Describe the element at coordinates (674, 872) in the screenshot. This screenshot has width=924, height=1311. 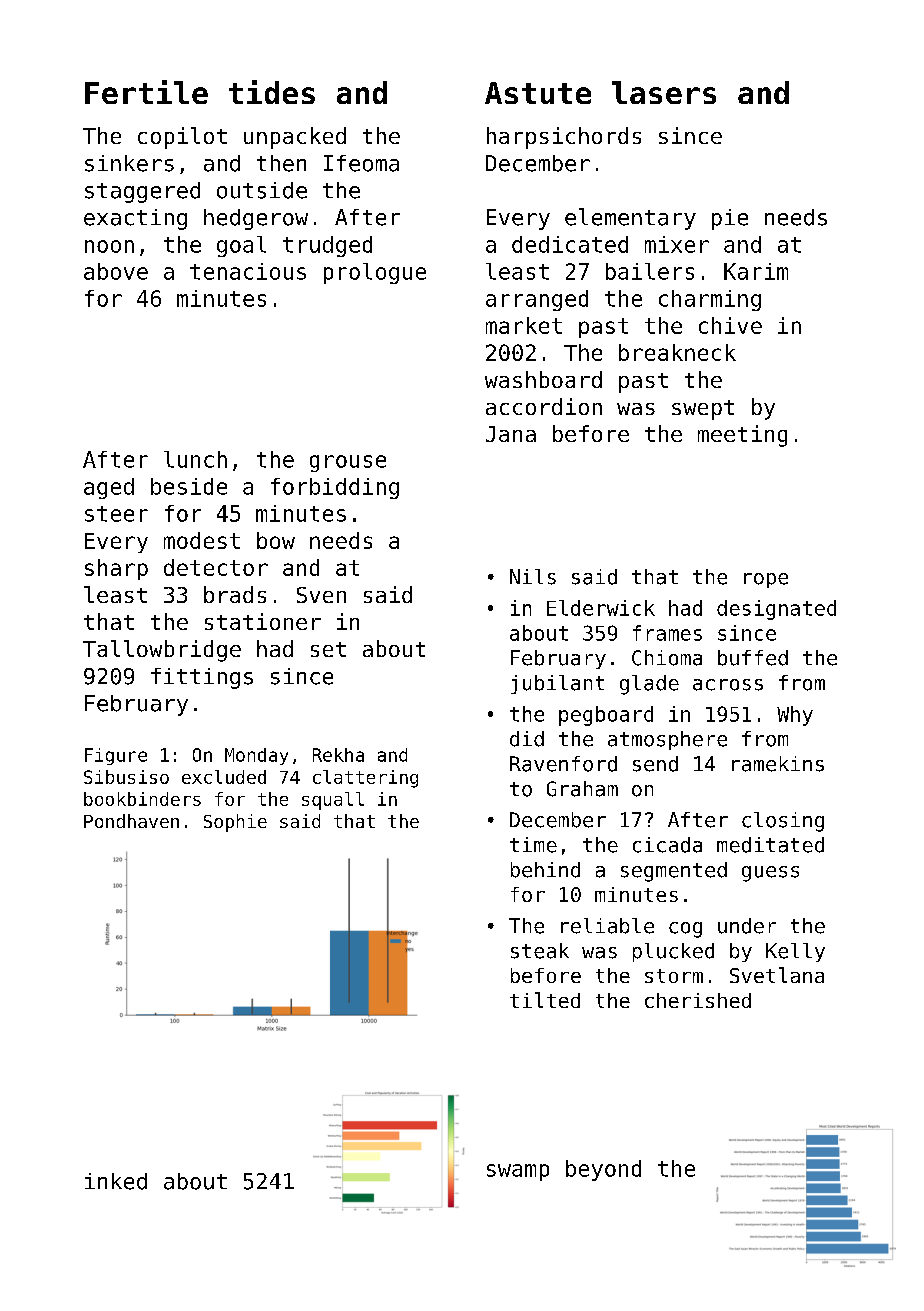
I see `segmented` at that location.
